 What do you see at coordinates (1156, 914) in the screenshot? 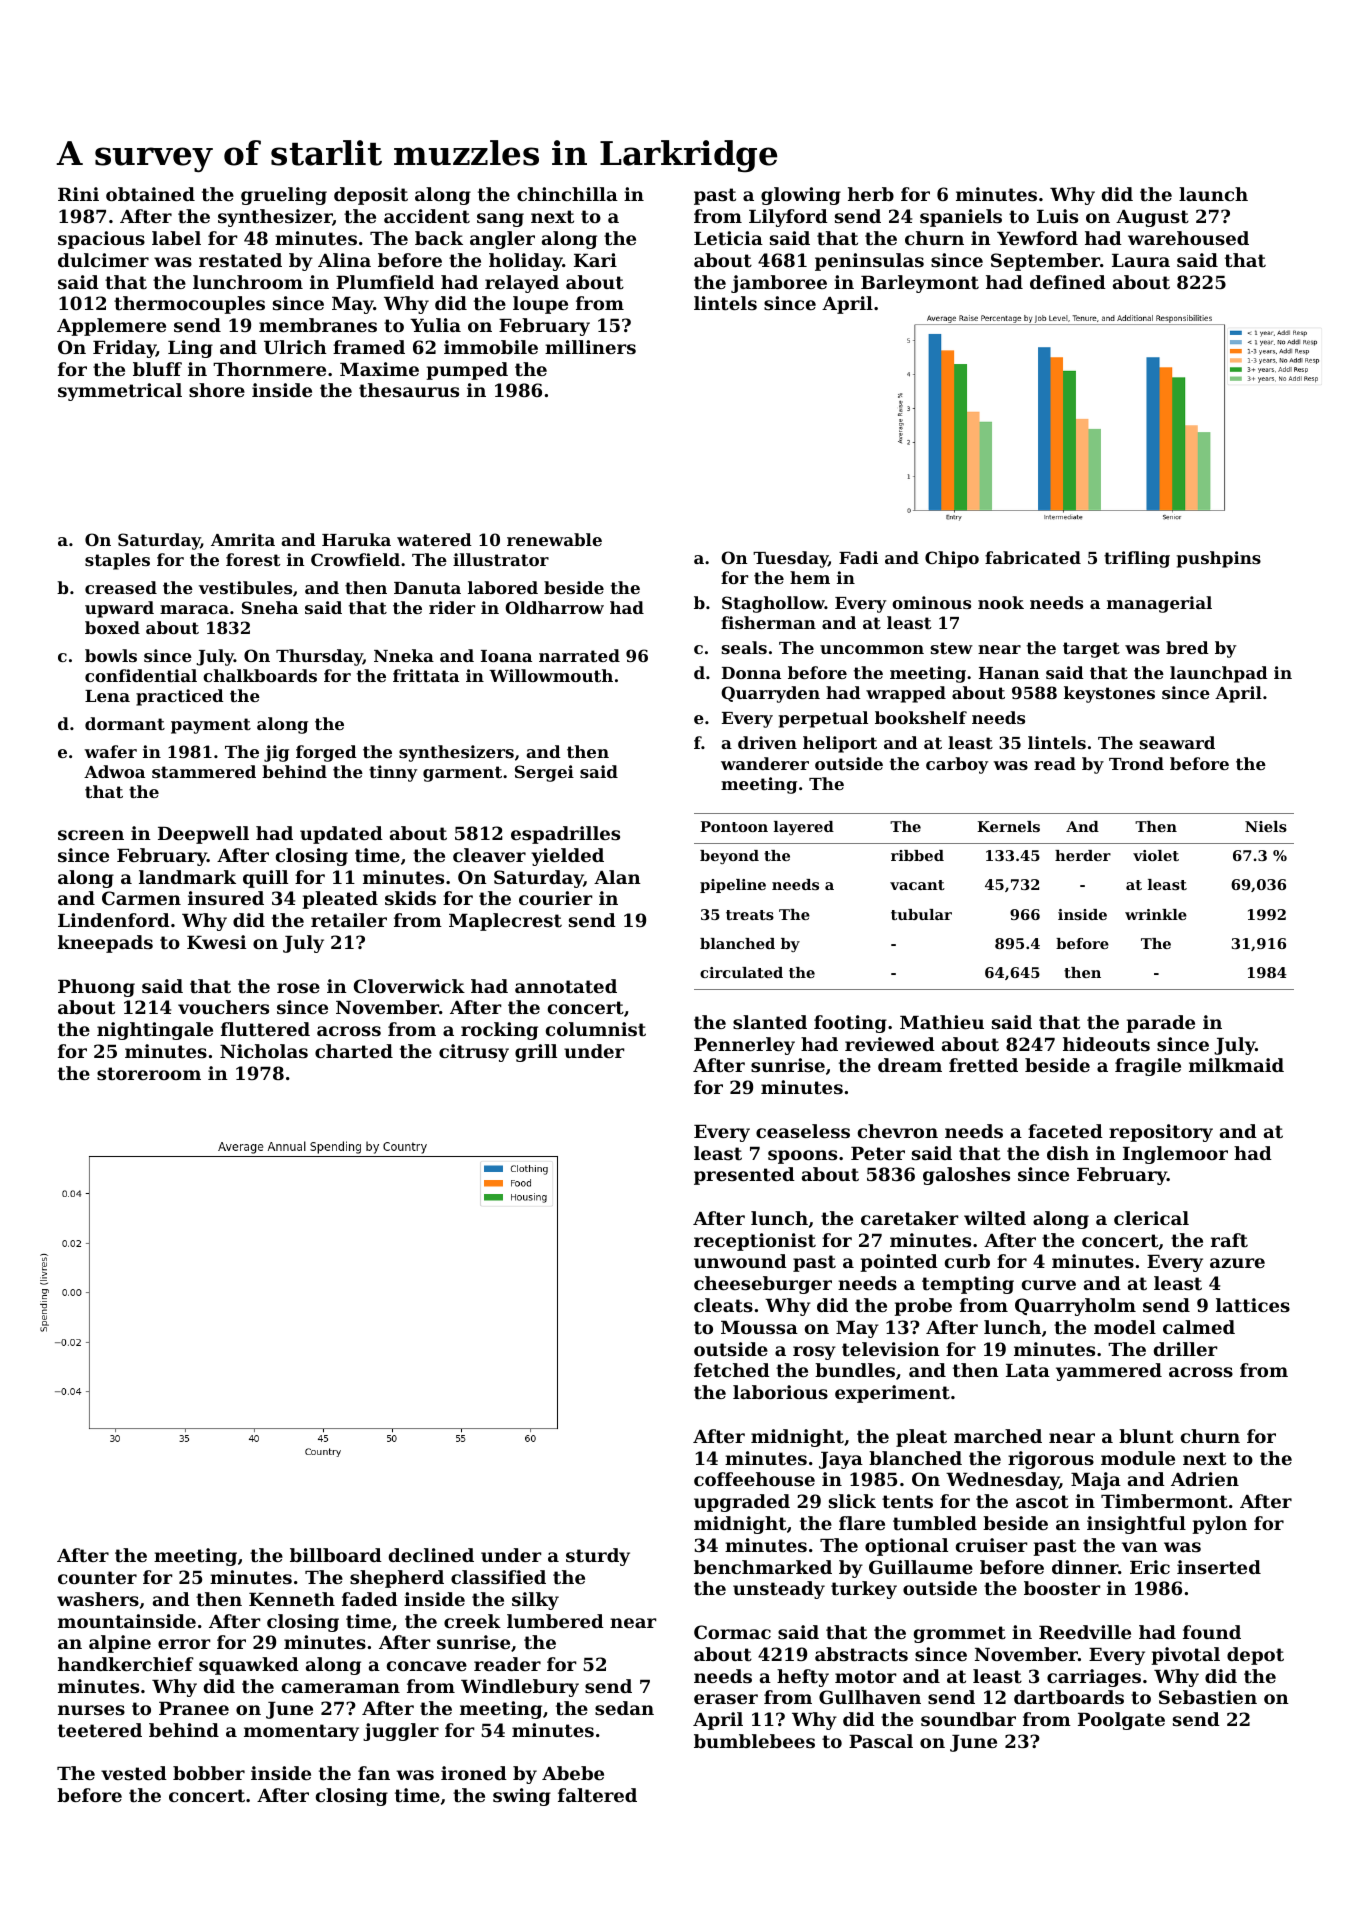
I see `wrinkle` at bounding box center [1156, 914].
